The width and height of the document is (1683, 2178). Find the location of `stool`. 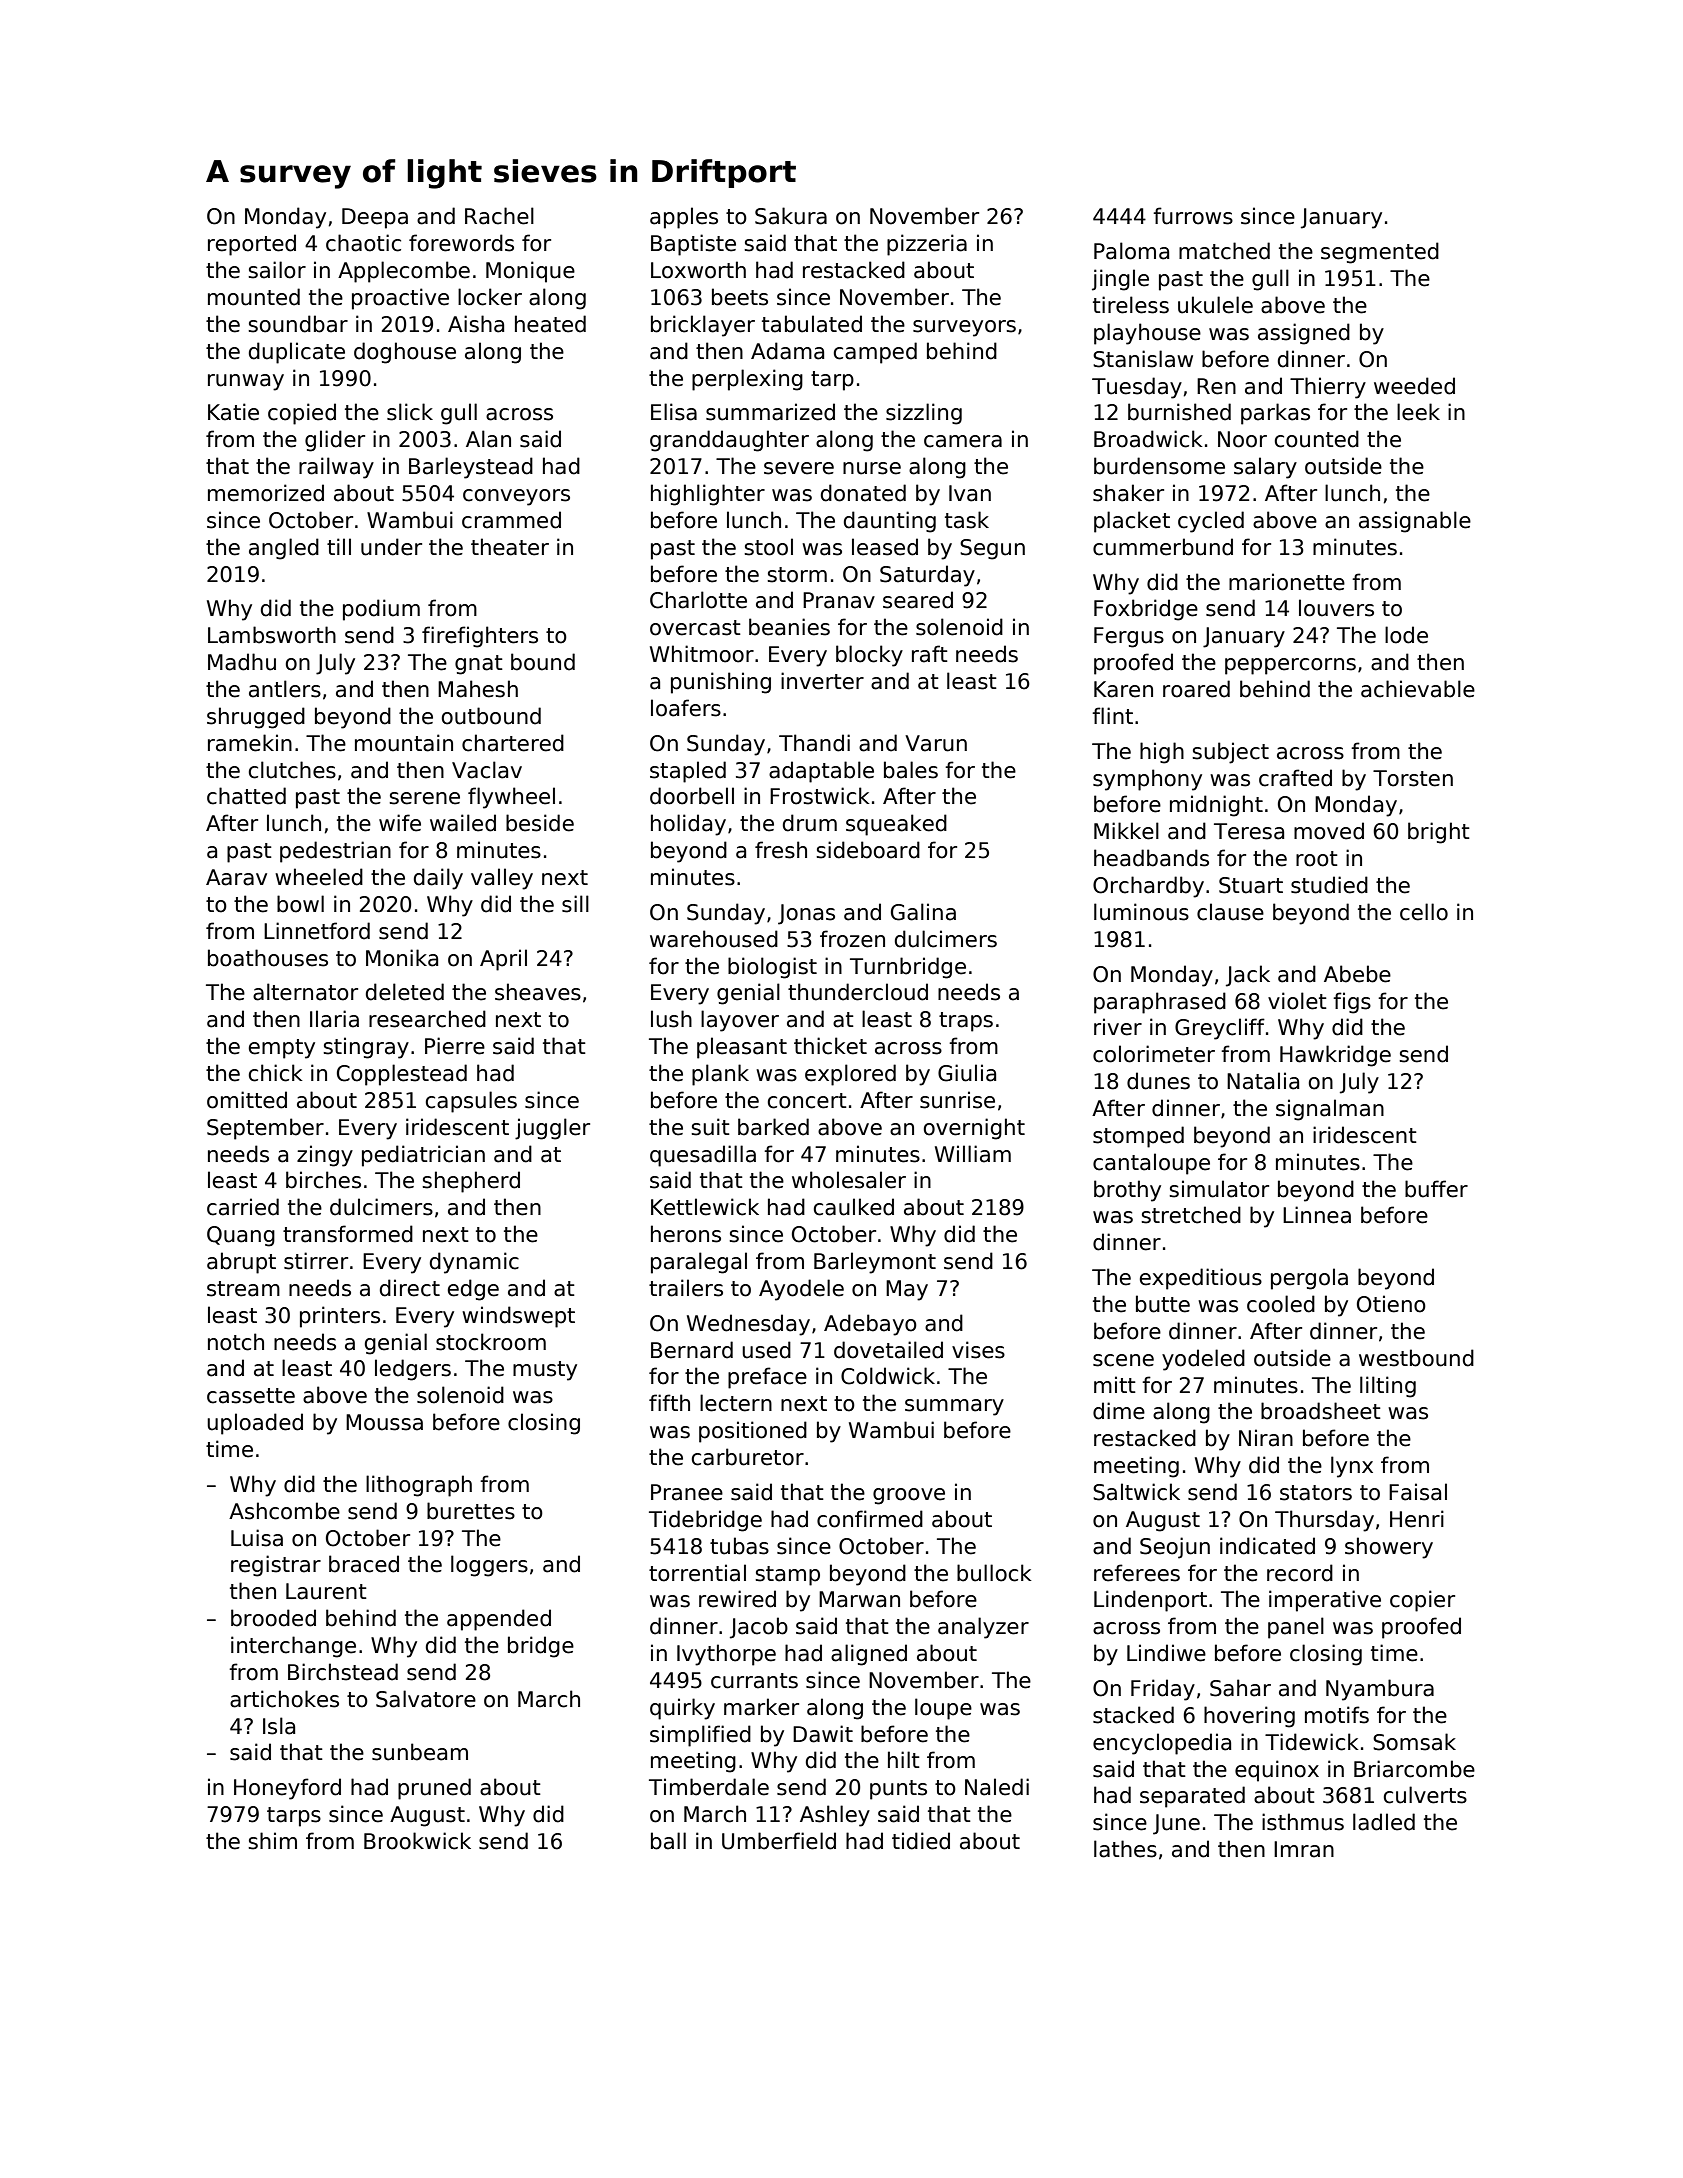

stool is located at coordinates (768, 547).
